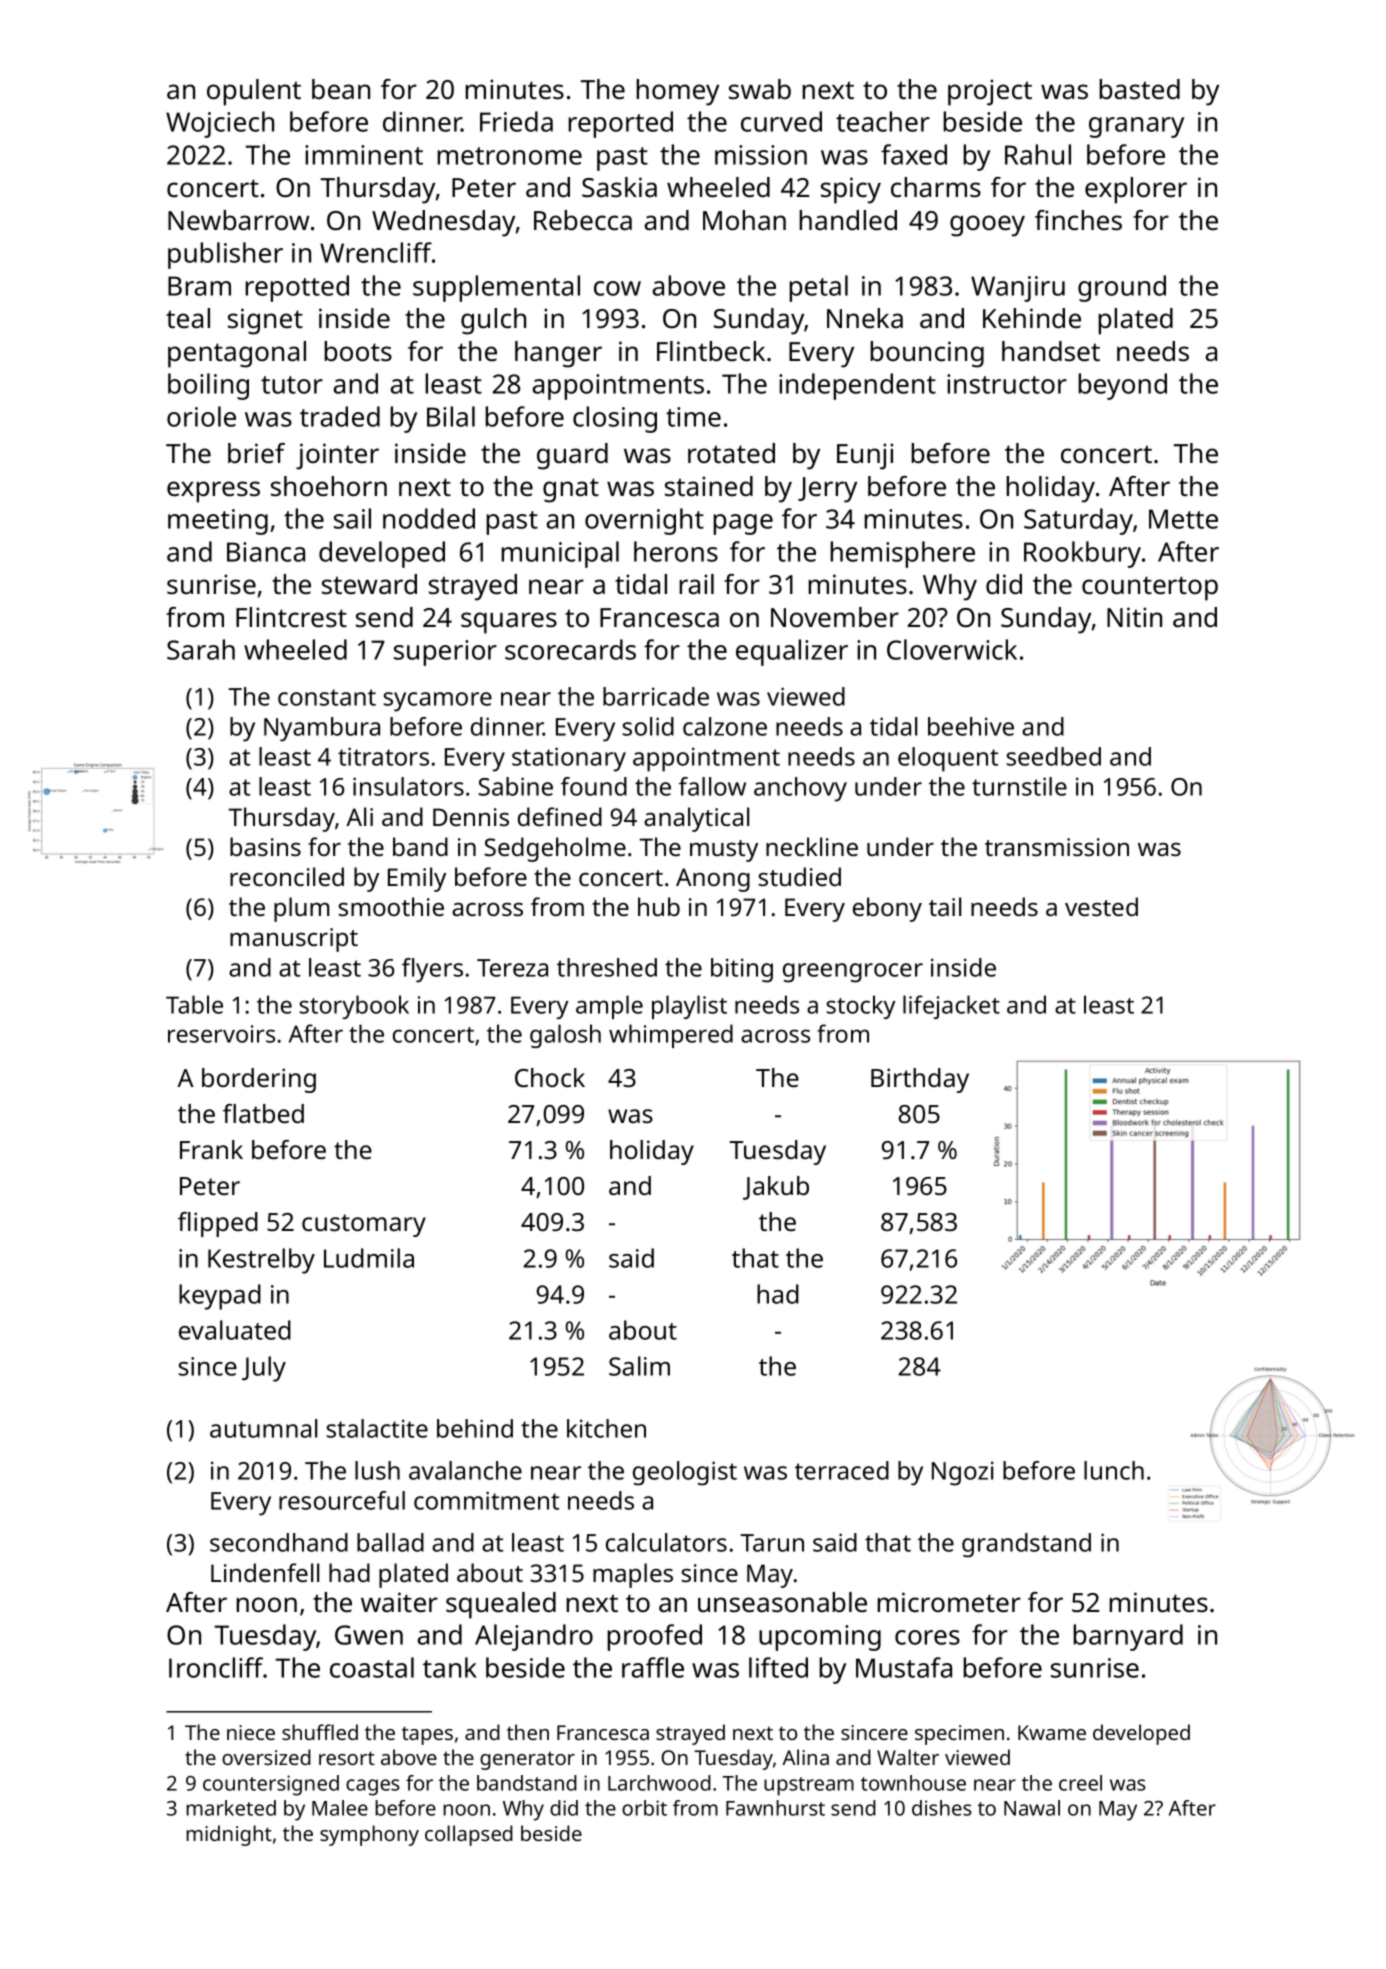 This screenshot has height=1969, width=1386. What do you see at coordinates (555, 849) in the screenshot?
I see `Sedgeholme` at bounding box center [555, 849].
